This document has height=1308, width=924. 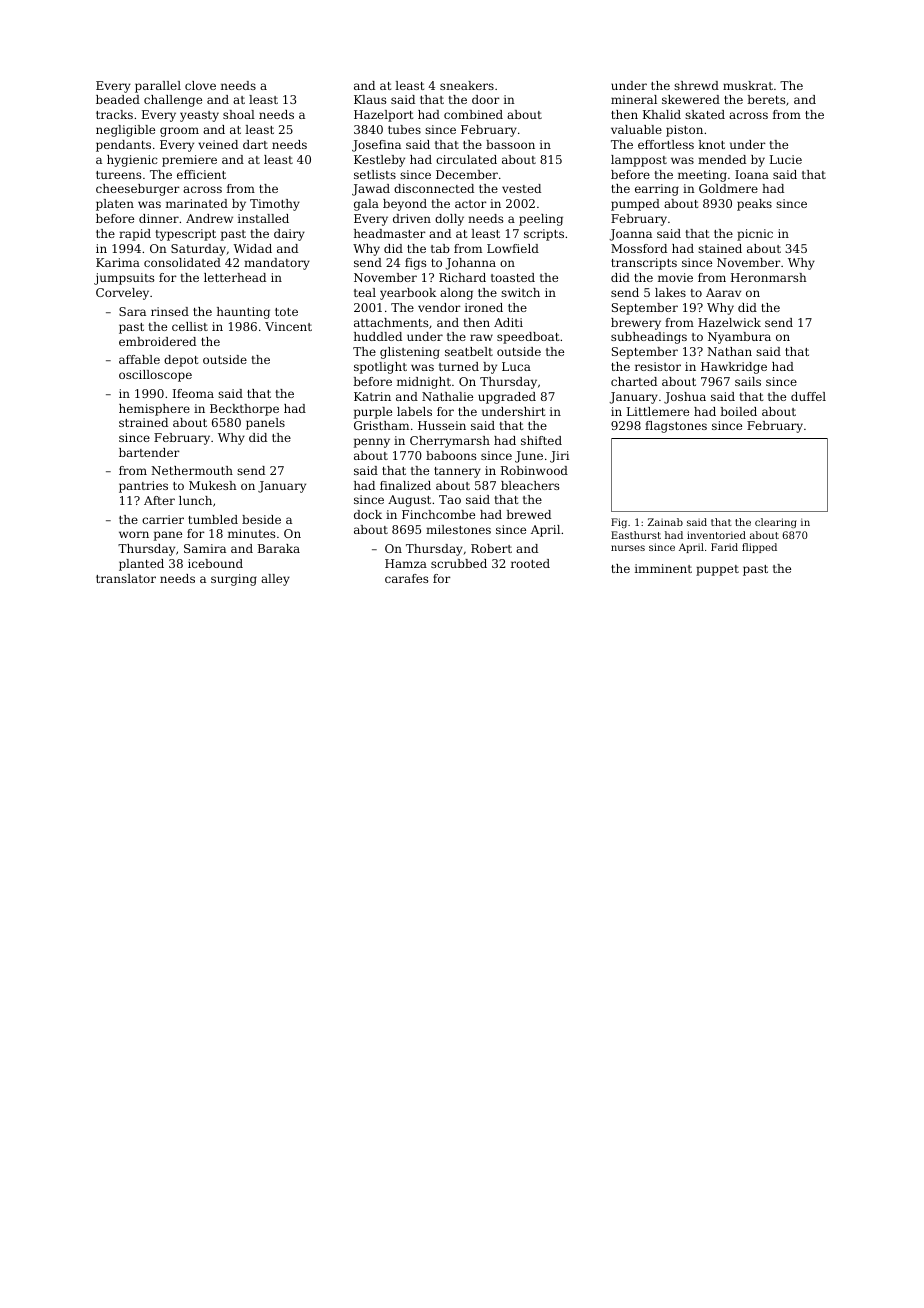 What do you see at coordinates (775, 523) in the document?
I see `clearing` at bounding box center [775, 523].
